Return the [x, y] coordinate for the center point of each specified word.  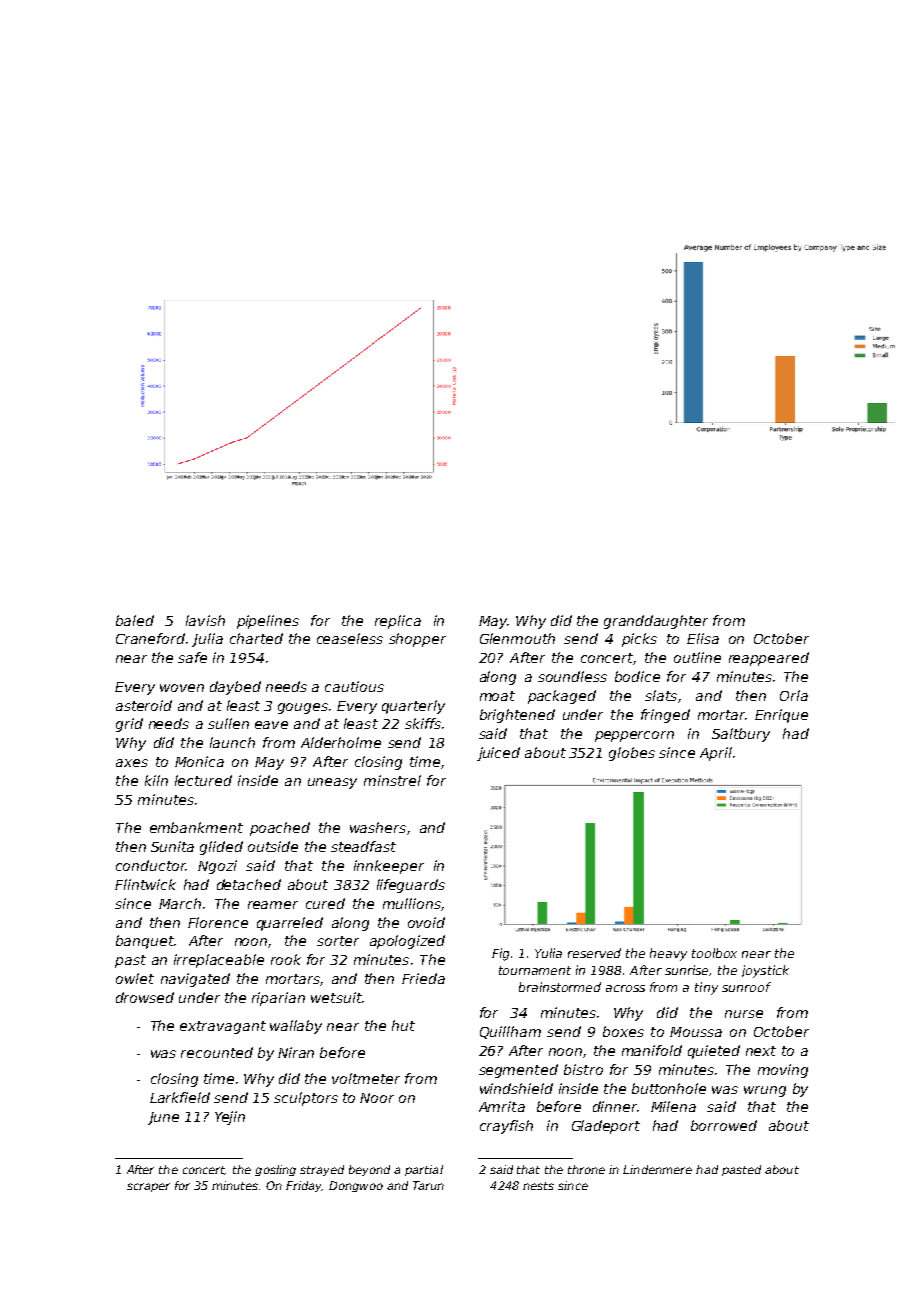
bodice [637, 676]
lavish [205, 620]
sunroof [746, 987]
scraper [148, 1187]
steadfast [363, 846]
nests [538, 1186]
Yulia [548, 953]
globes [632, 754]
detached [249, 884]
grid [129, 725]
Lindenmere [657, 1169]
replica [398, 622]
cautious [354, 686]
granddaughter [656, 622]
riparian [278, 999]
